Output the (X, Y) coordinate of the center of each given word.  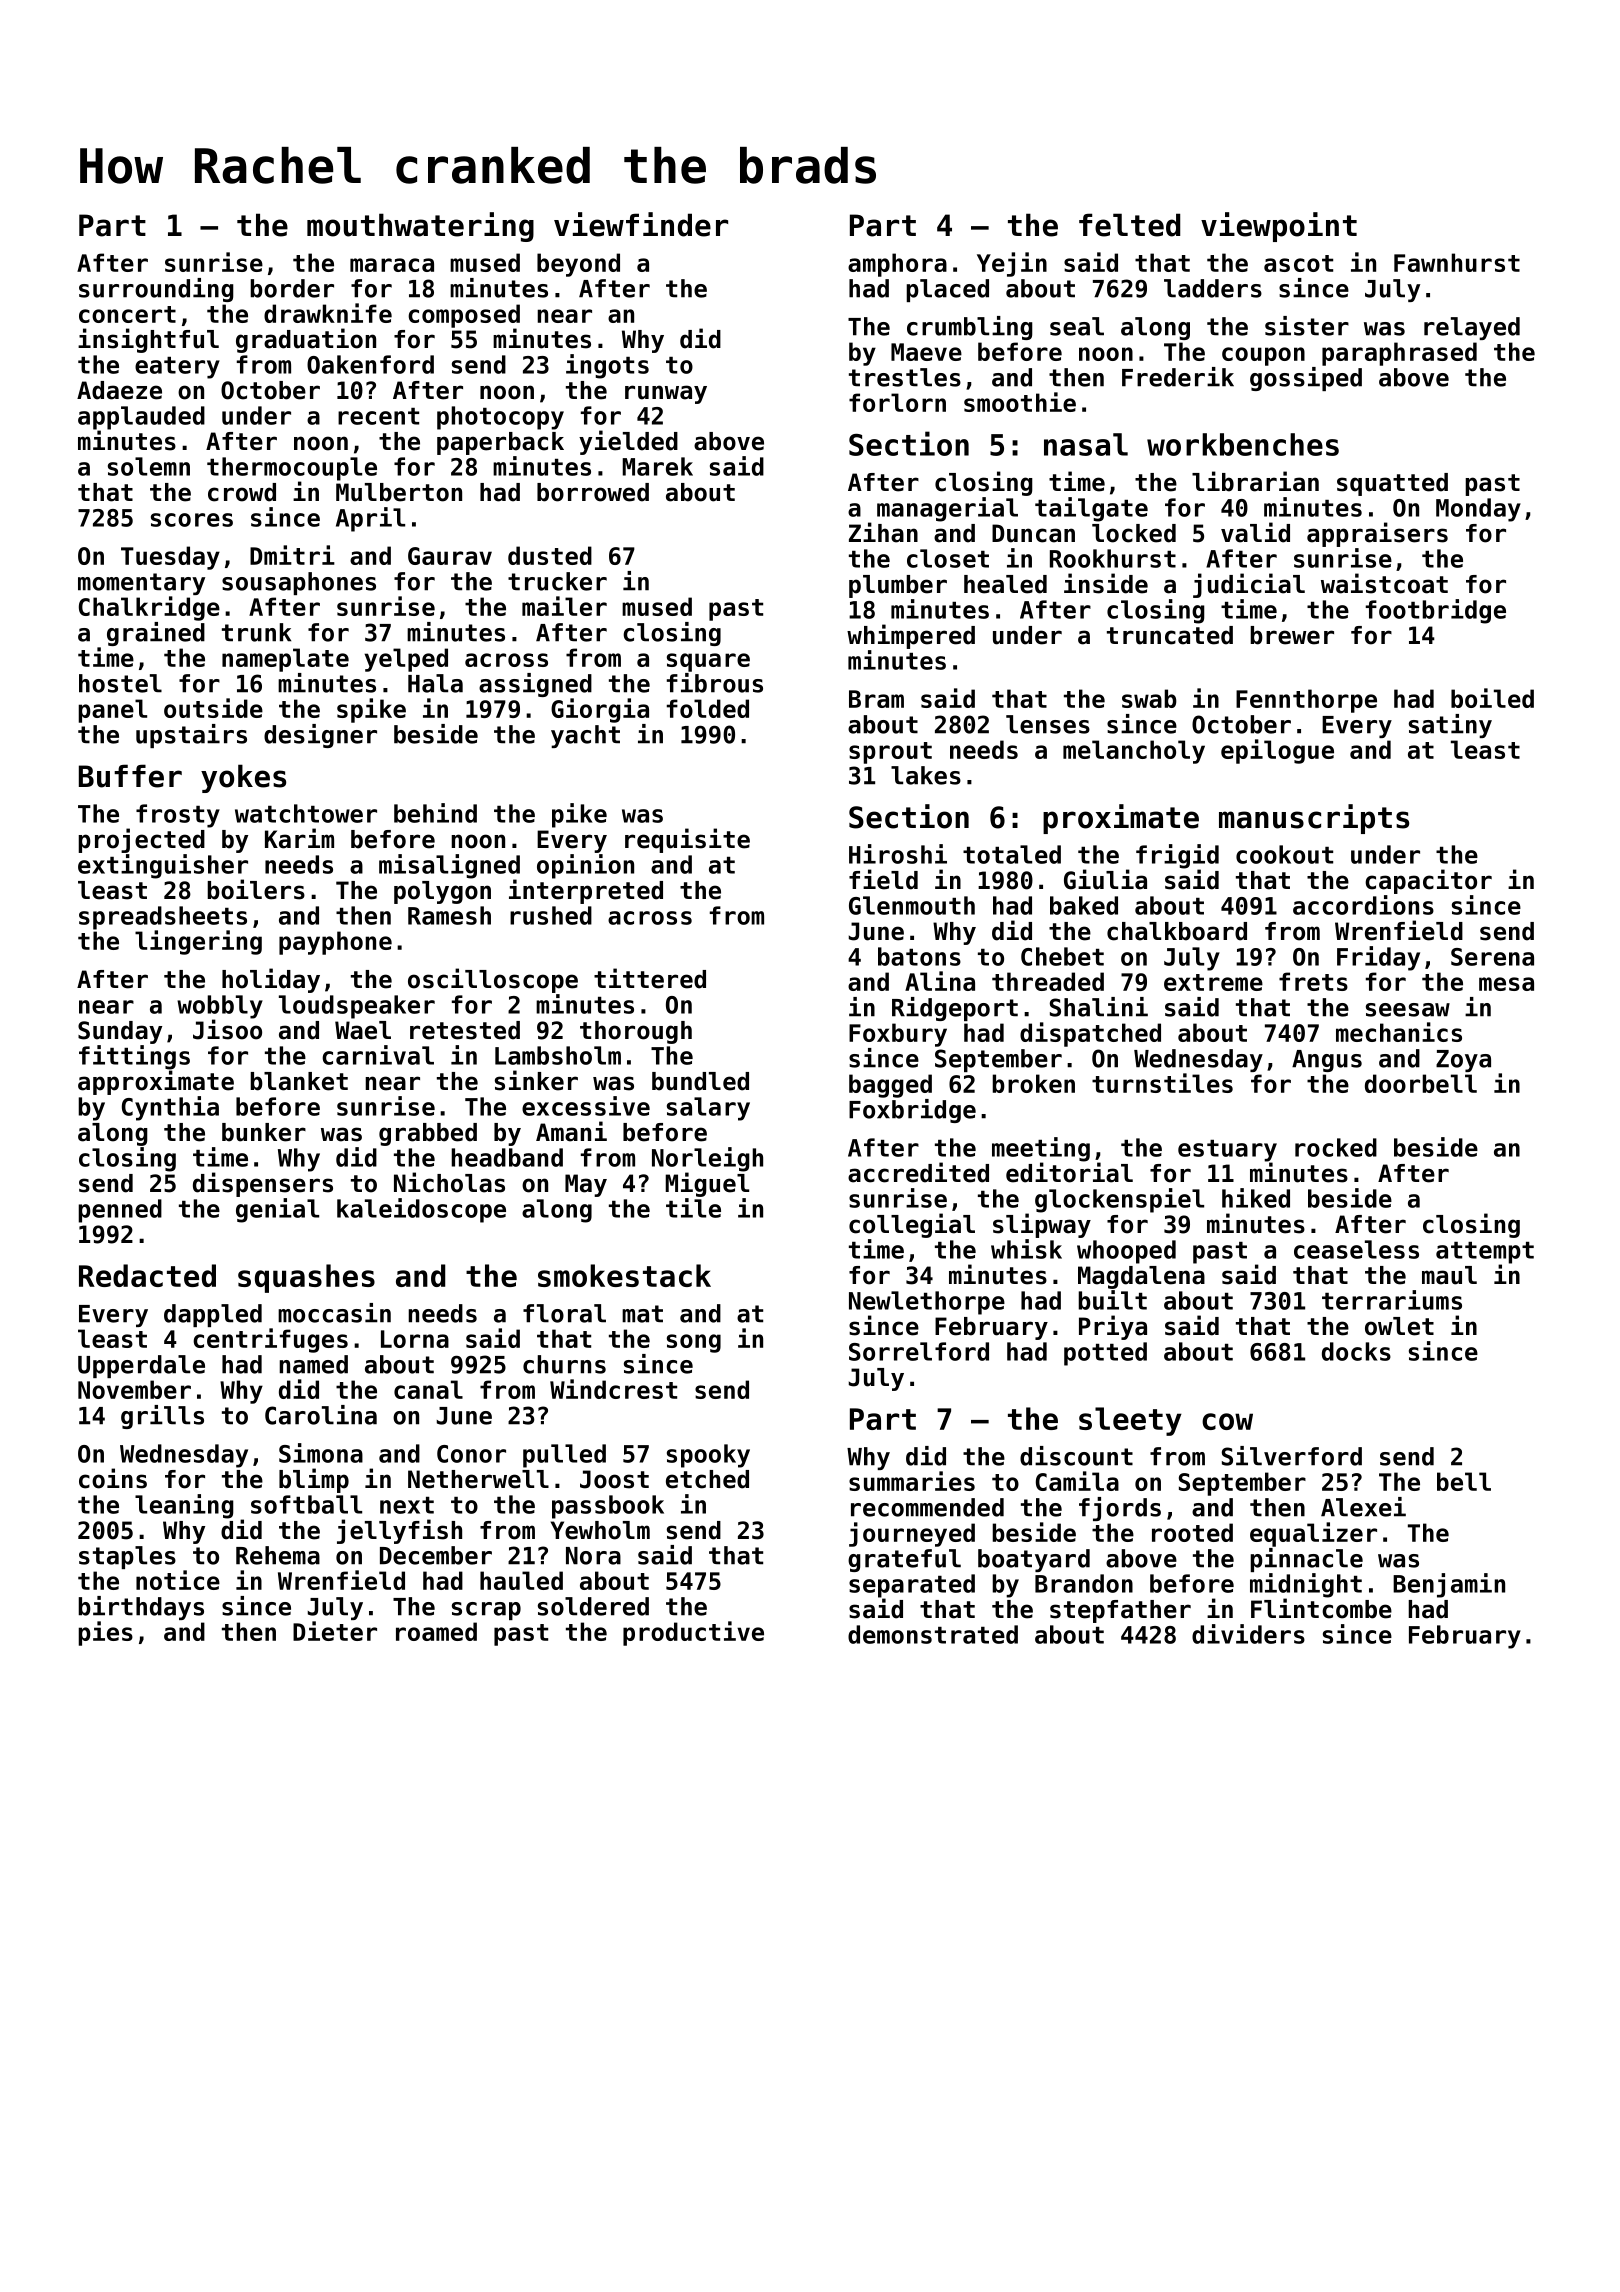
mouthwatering (420, 227)
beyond (578, 265)
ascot (1298, 263)
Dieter (335, 1631)
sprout (890, 753)
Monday (1478, 510)
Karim (299, 838)
